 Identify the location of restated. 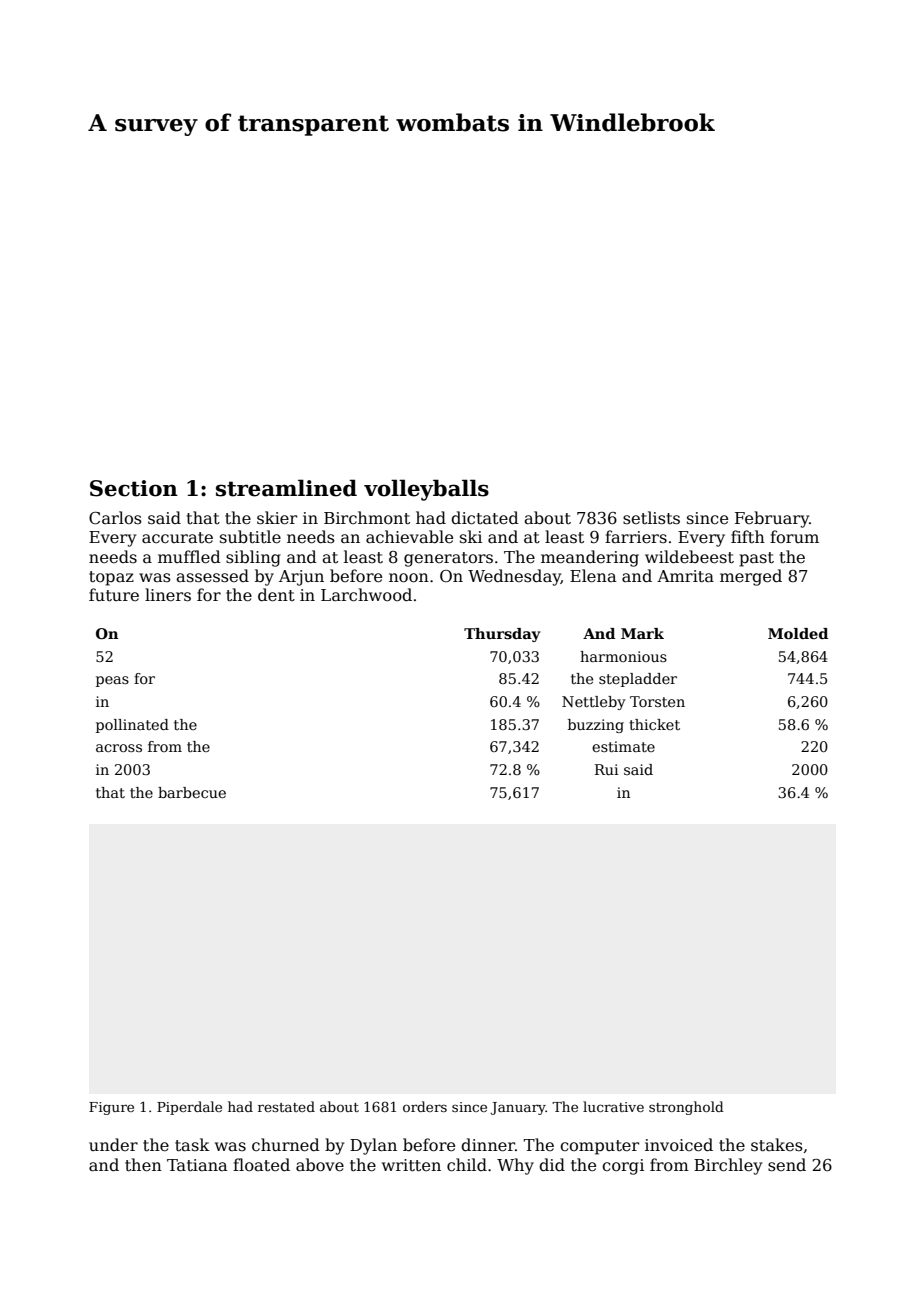
(286, 1106).
